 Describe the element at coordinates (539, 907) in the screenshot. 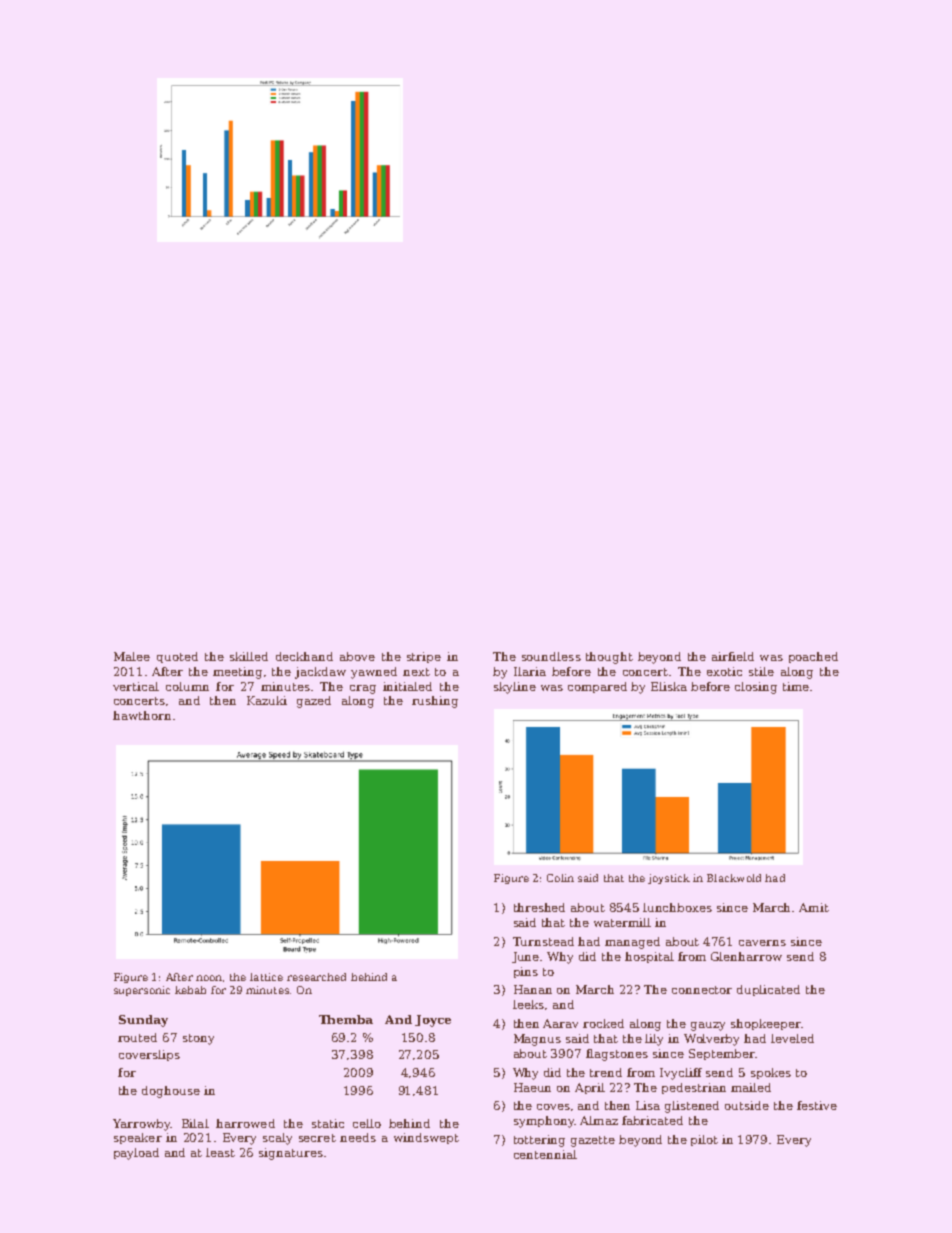

I see `threshed` at that location.
